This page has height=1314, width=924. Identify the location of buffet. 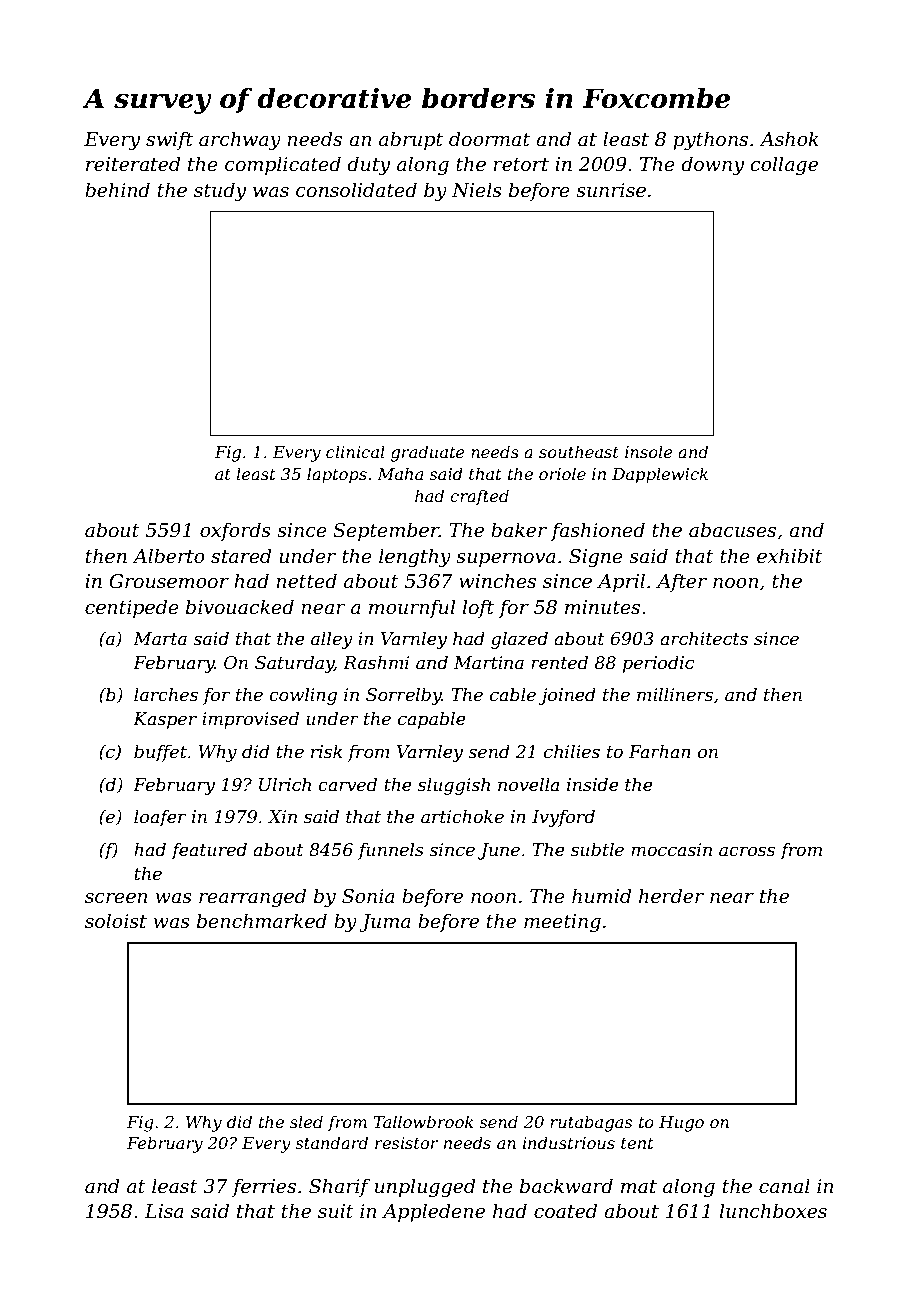
(160, 753).
